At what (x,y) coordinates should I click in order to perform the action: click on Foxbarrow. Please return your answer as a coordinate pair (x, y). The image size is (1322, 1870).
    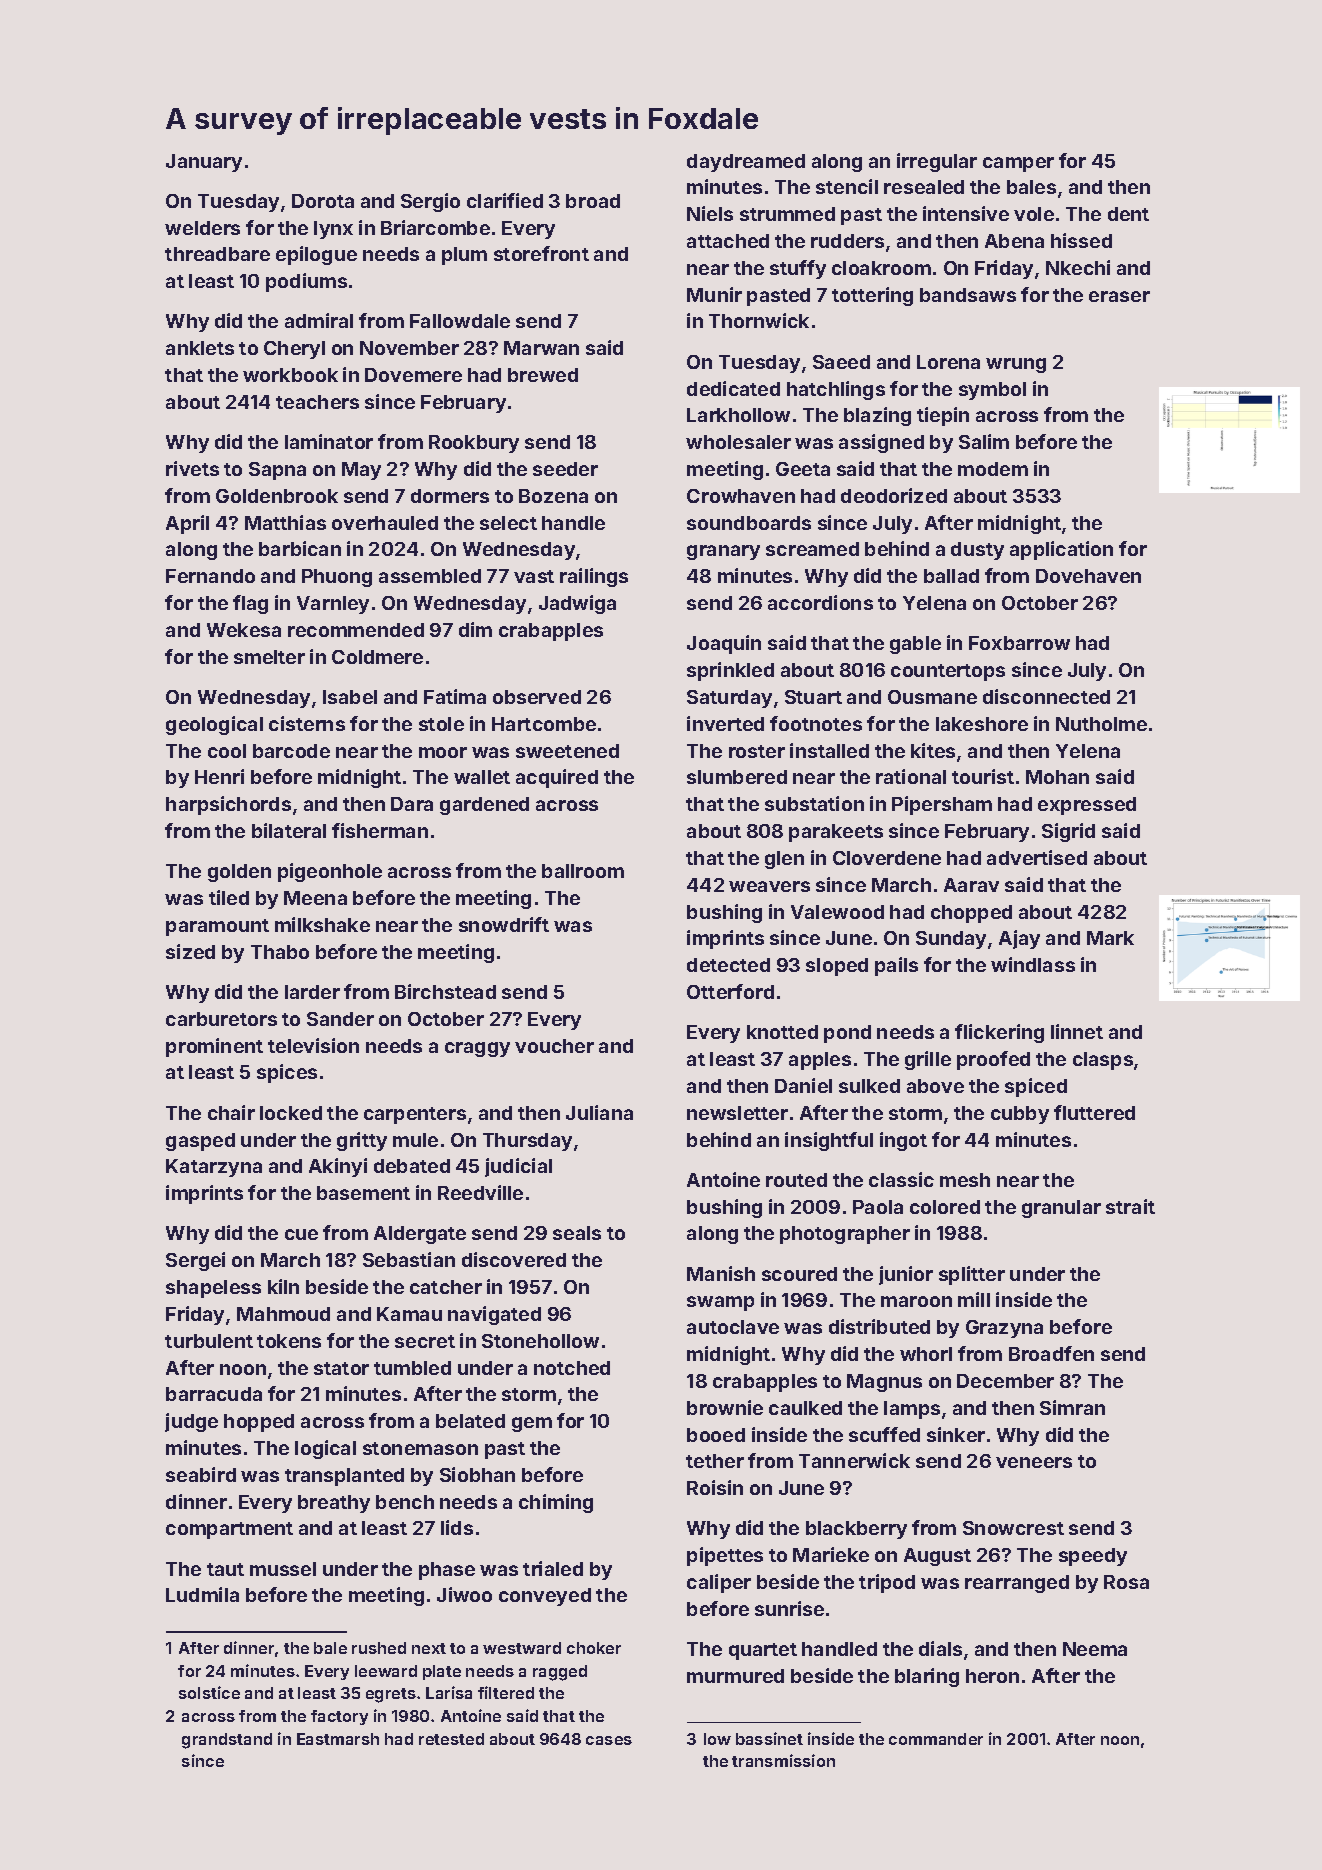
    Looking at the image, I should click on (1019, 643).
